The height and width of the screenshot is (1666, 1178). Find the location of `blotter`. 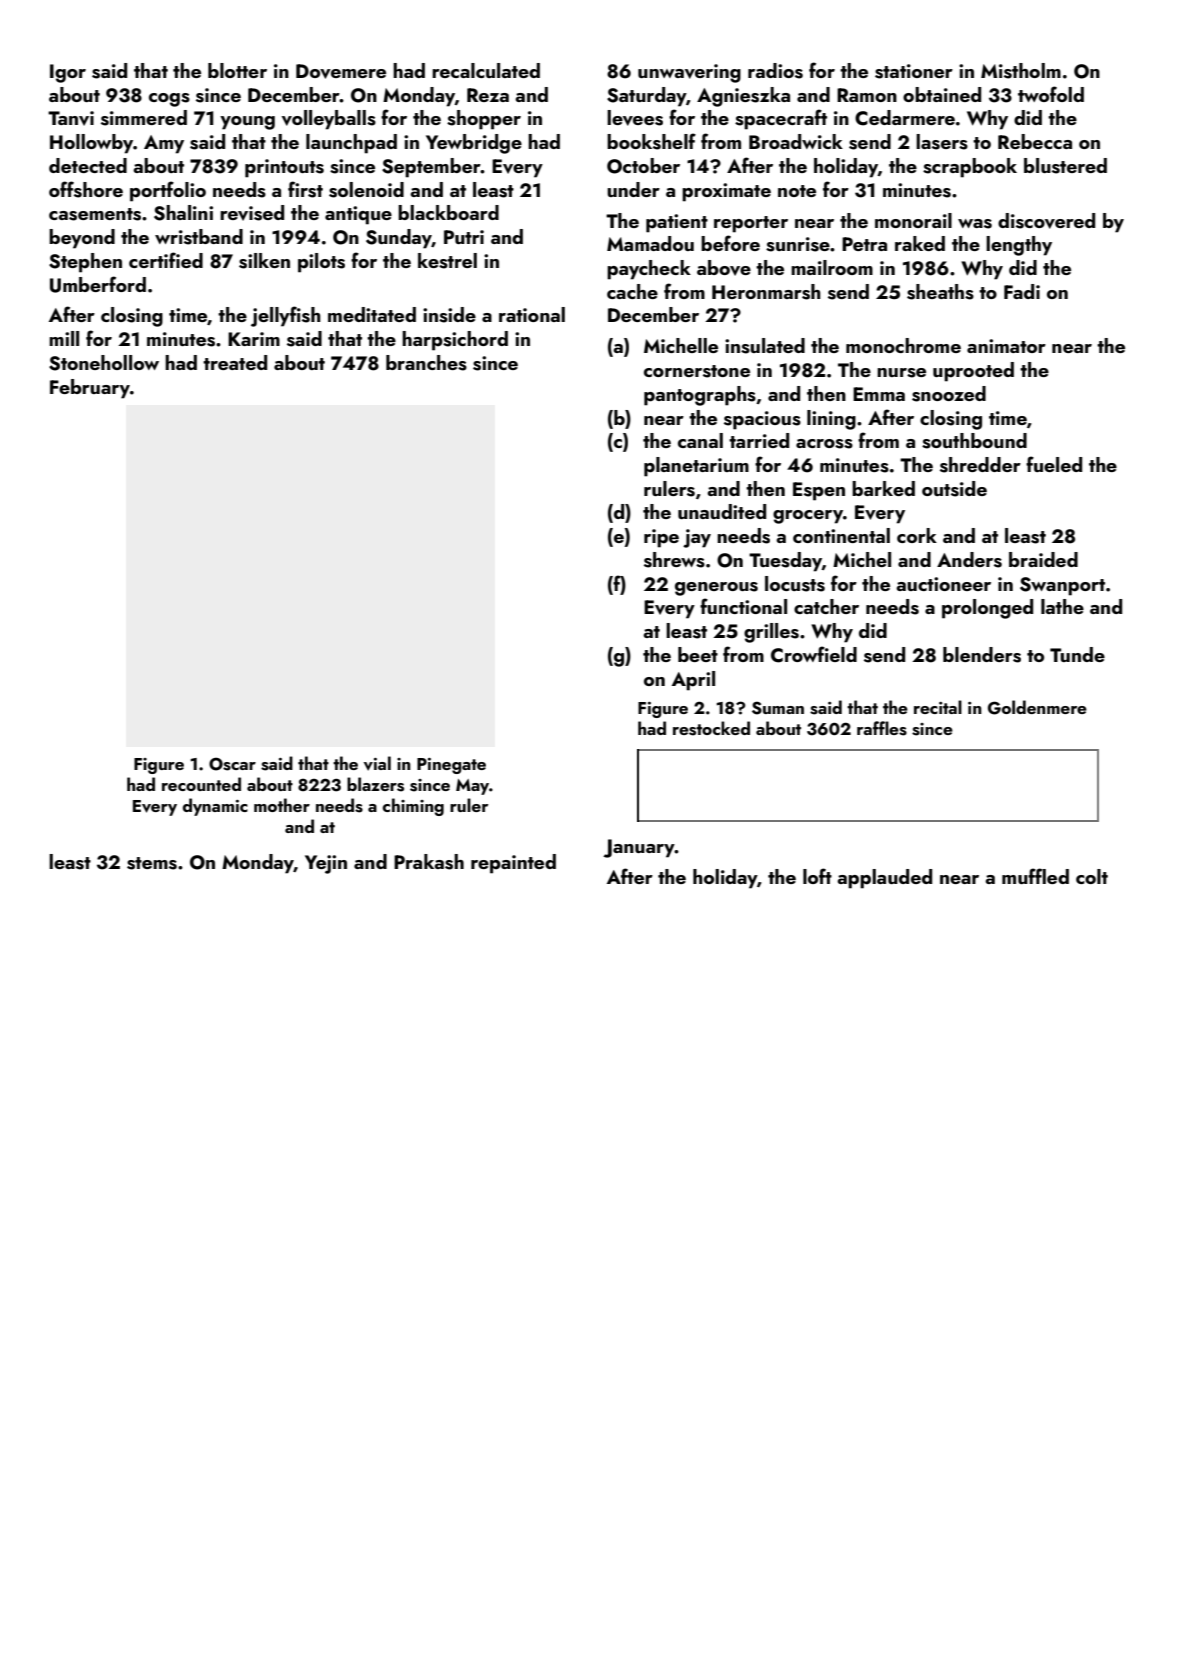

blotter is located at coordinates (237, 70).
